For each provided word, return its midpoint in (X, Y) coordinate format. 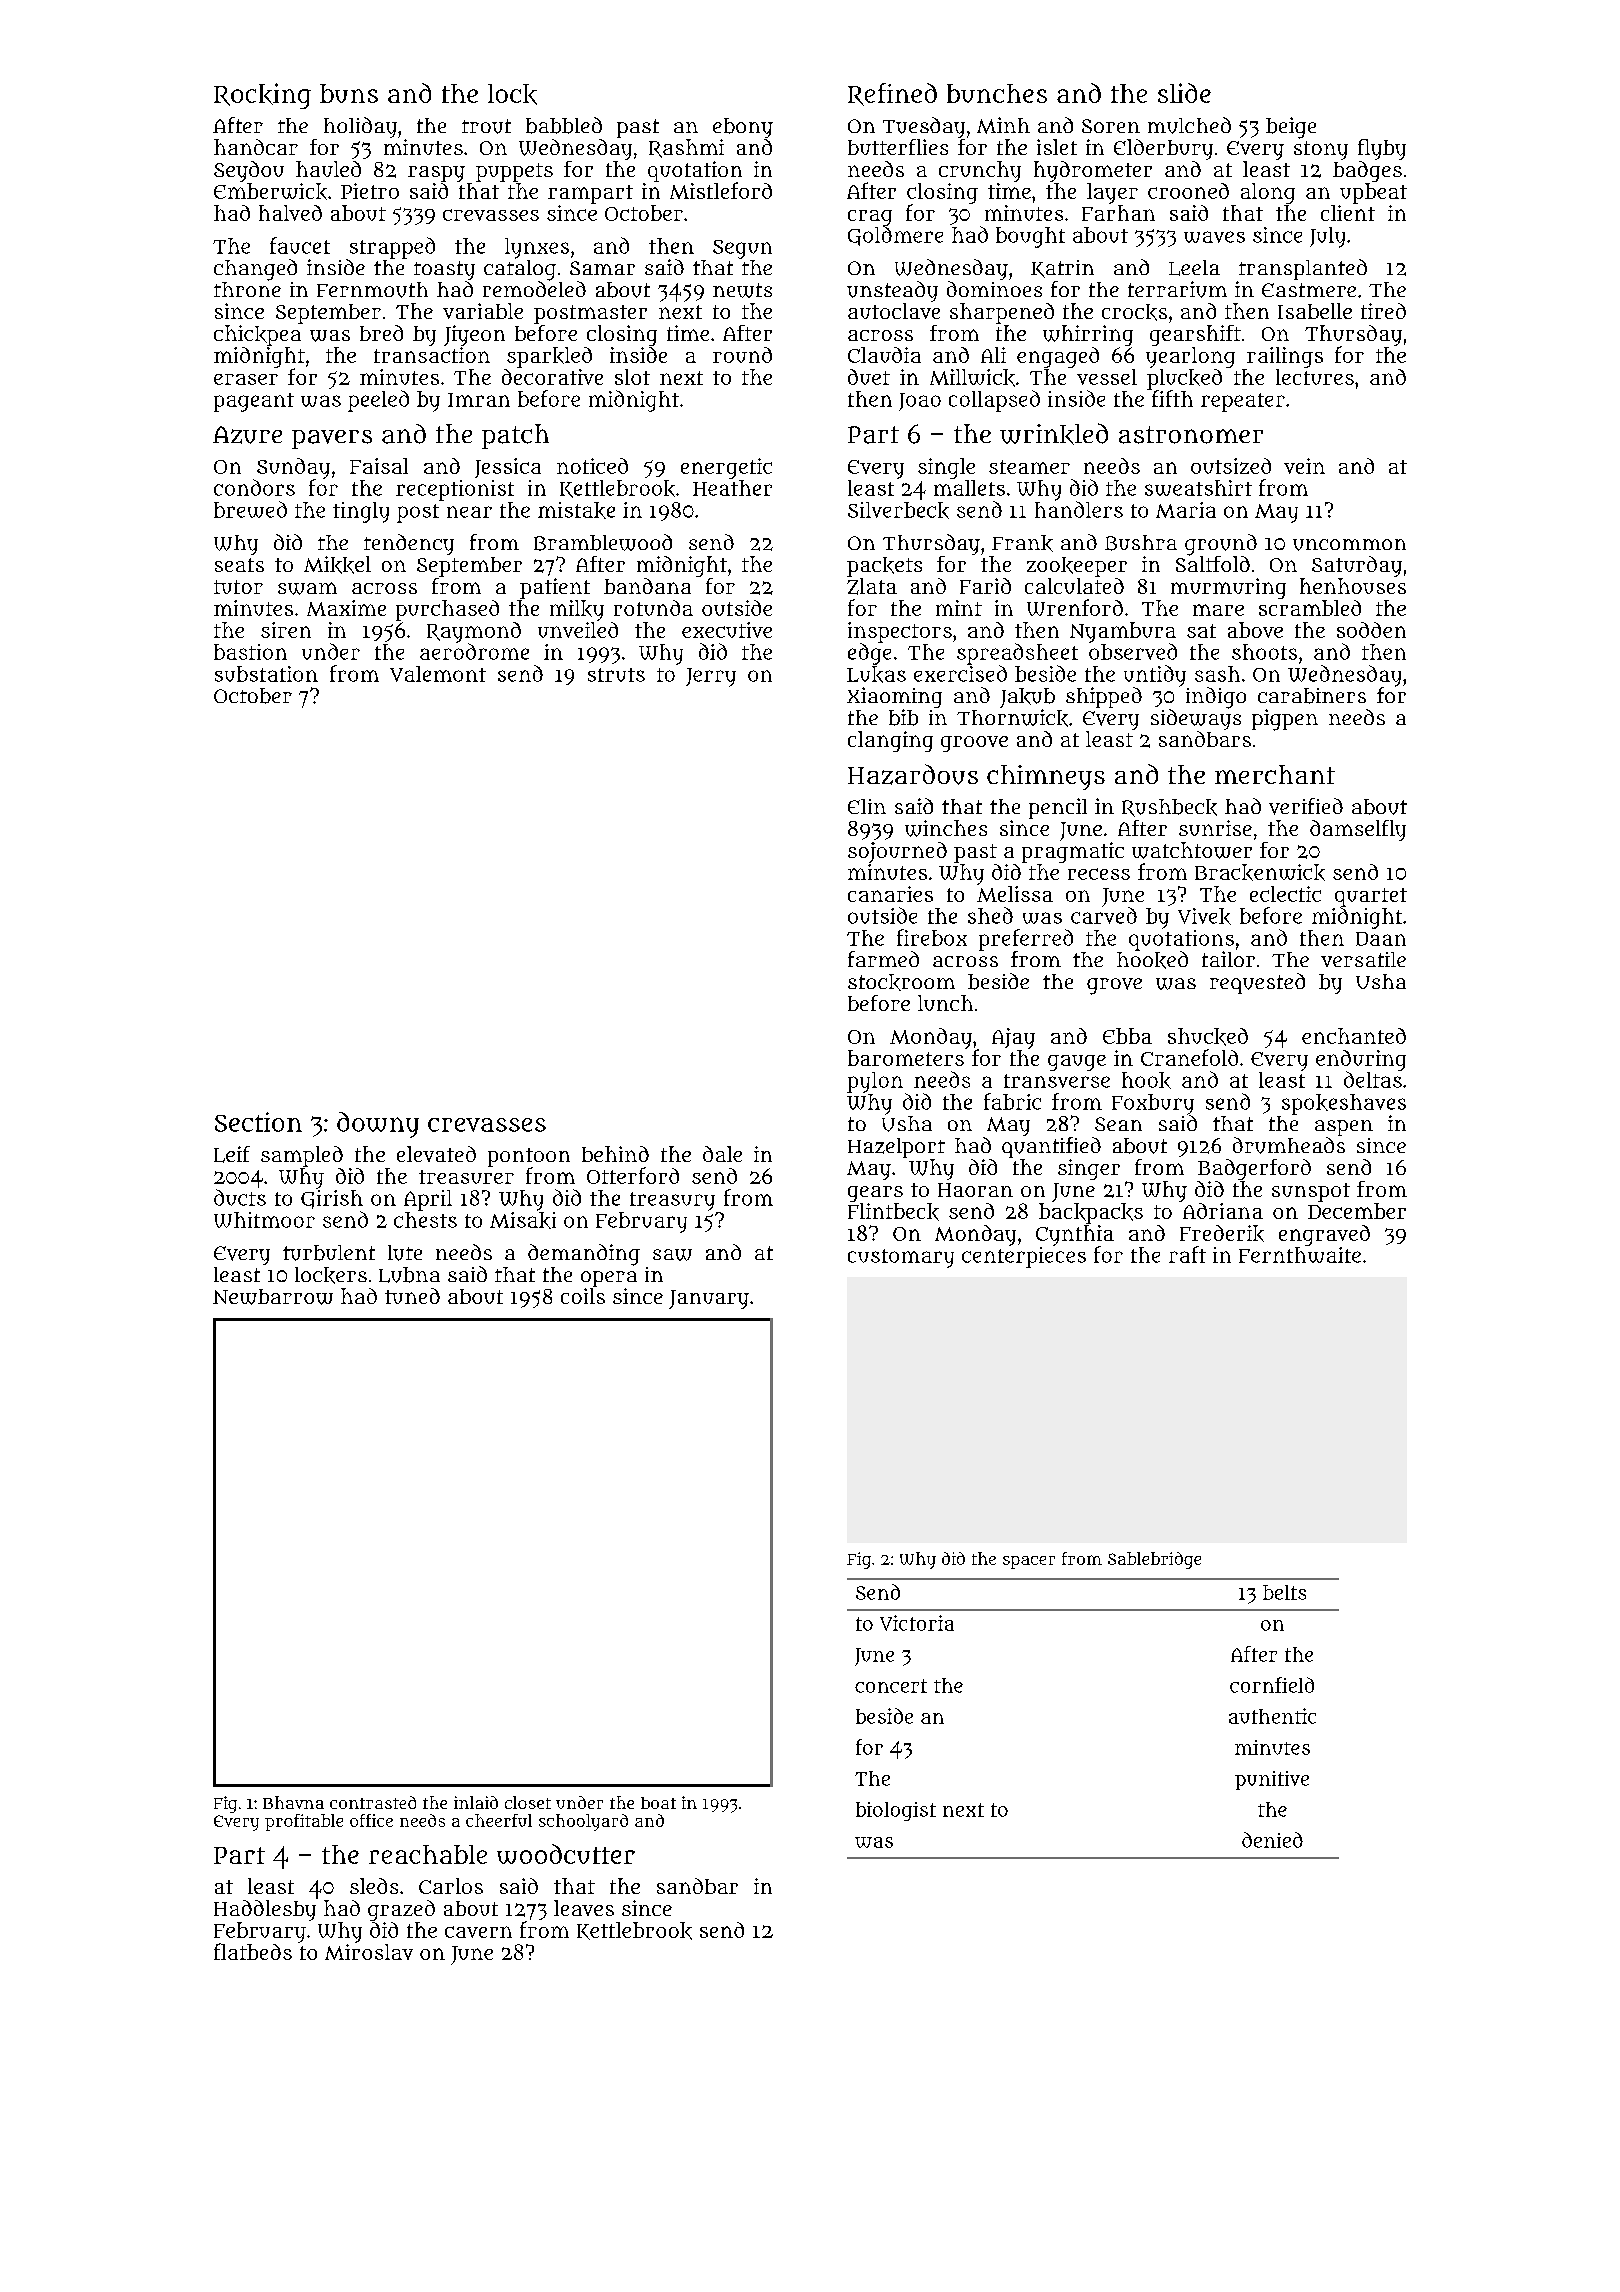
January (709, 1299)
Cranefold (1189, 1057)
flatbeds (253, 1951)
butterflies (898, 147)
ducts (240, 1197)
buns (349, 93)
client (1348, 213)
